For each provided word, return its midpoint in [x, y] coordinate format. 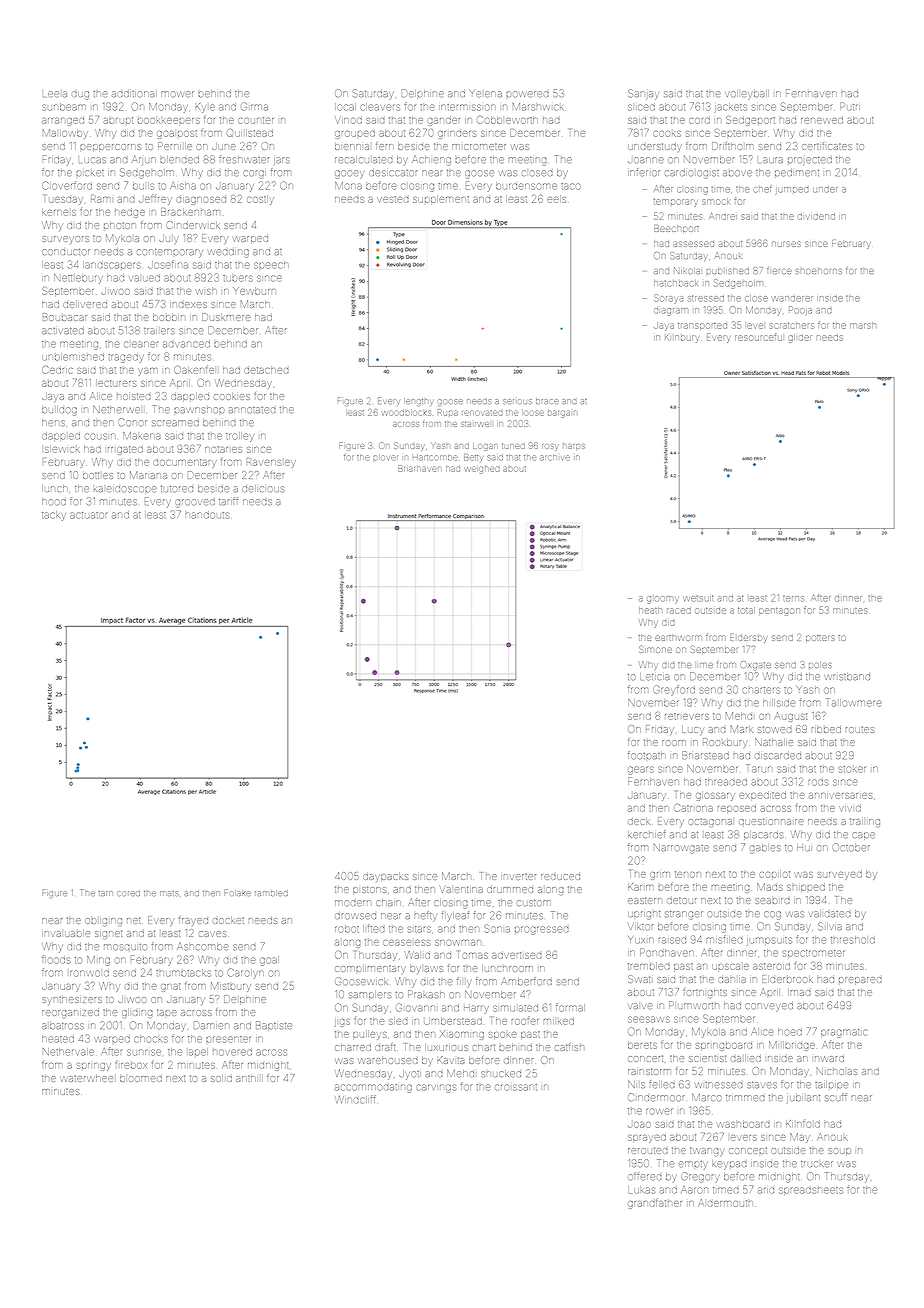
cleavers [380, 107]
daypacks [385, 878]
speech [271, 265]
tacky [54, 516]
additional [134, 93]
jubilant [803, 1098]
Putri [850, 106]
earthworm [678, 637]
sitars [419, 929]
